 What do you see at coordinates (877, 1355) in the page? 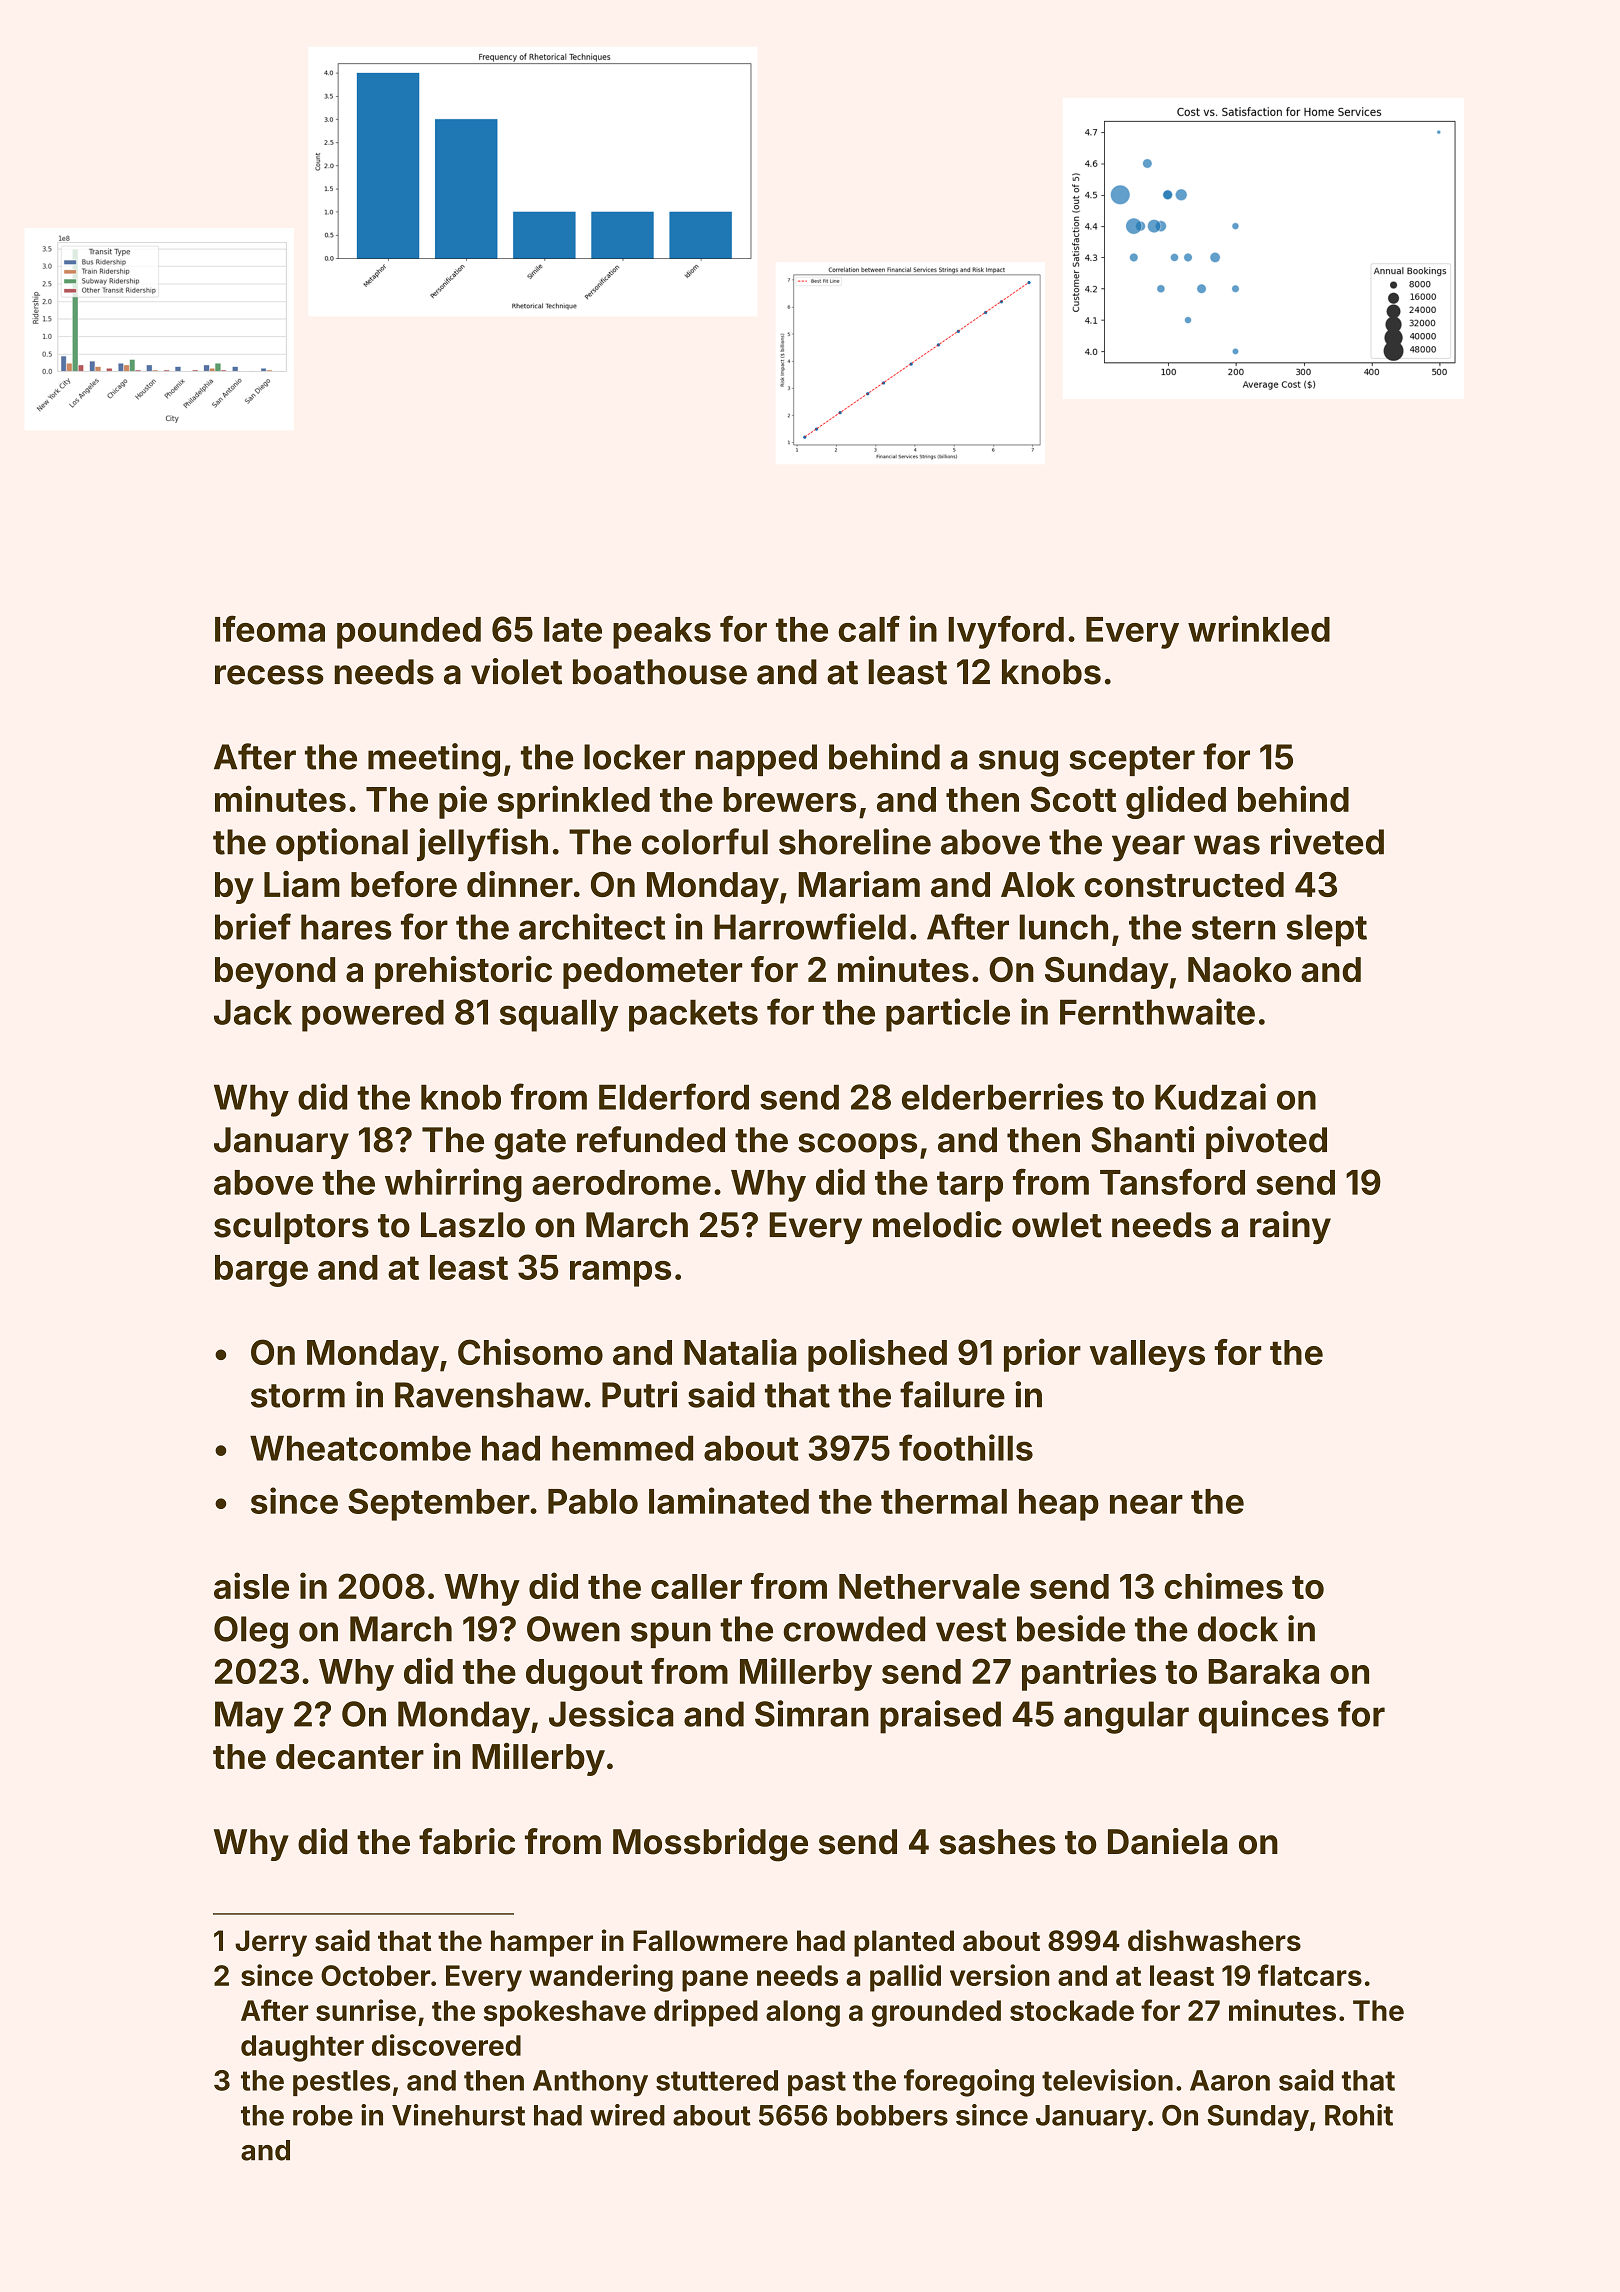
I see `polished` at bounding box center [877, 1355].
